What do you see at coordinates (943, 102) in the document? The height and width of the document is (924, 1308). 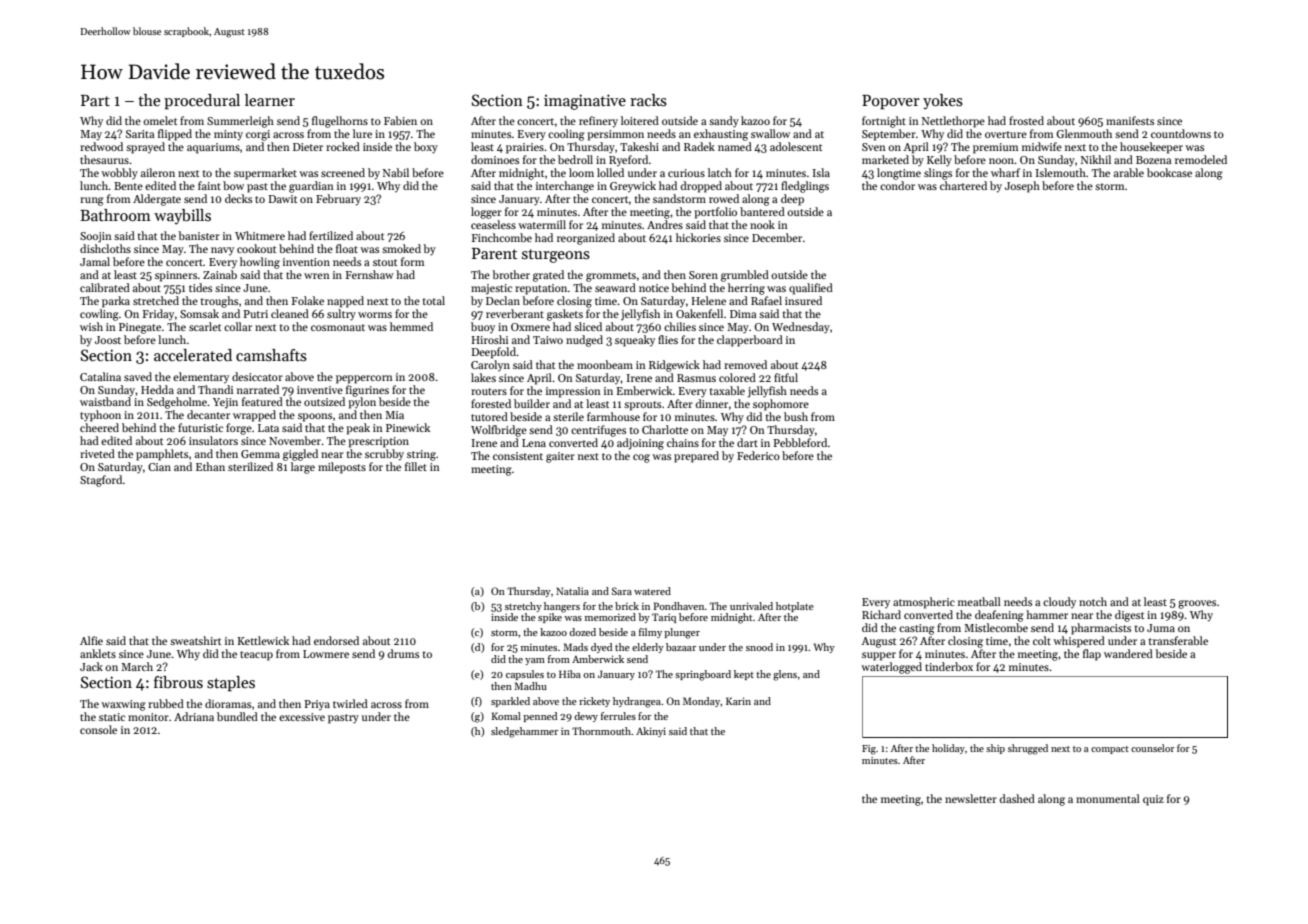 I see `yokes` at bounding box center [943, 102].
